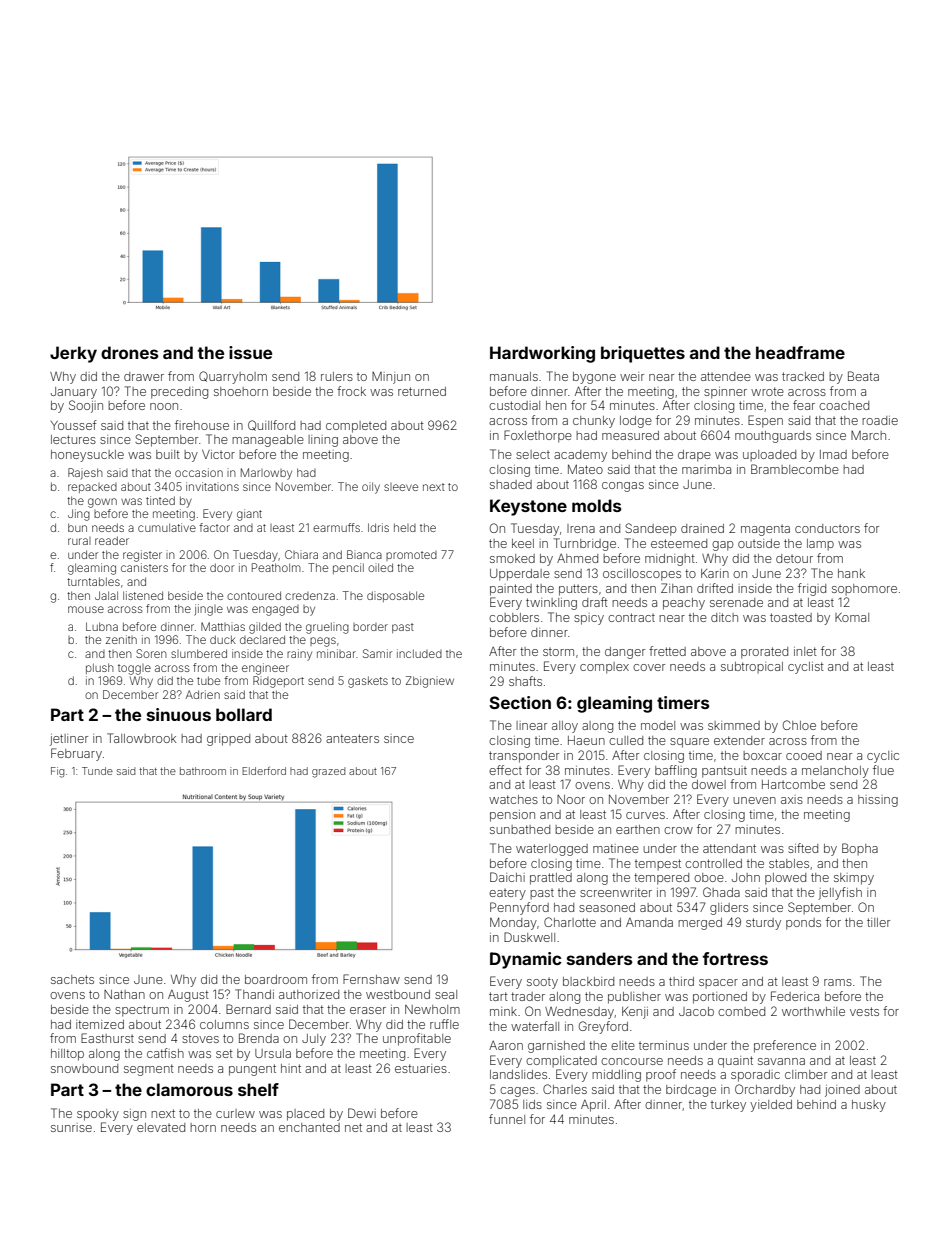  I want to click on attendant, so click(729, 848).
